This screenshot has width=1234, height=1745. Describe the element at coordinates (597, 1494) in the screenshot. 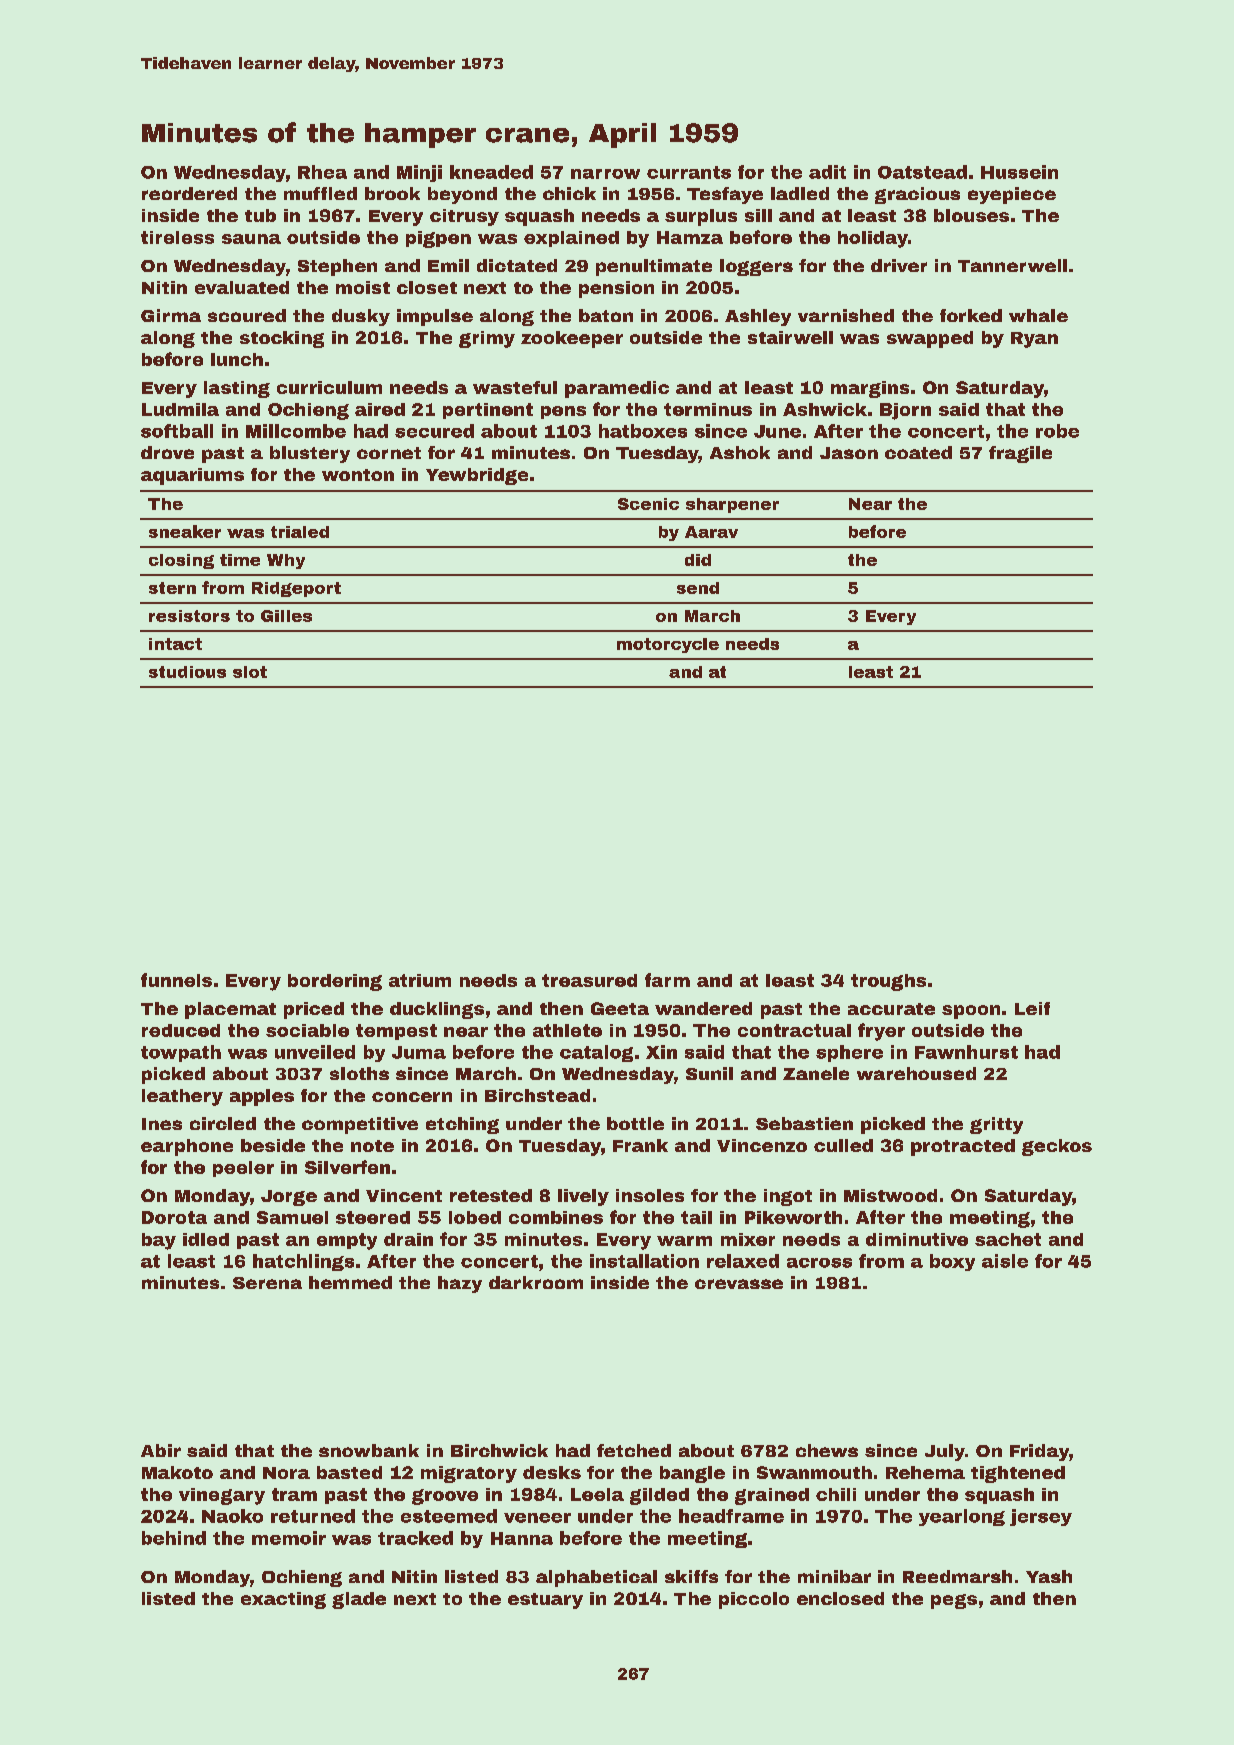

I see `Leela` at that location.
